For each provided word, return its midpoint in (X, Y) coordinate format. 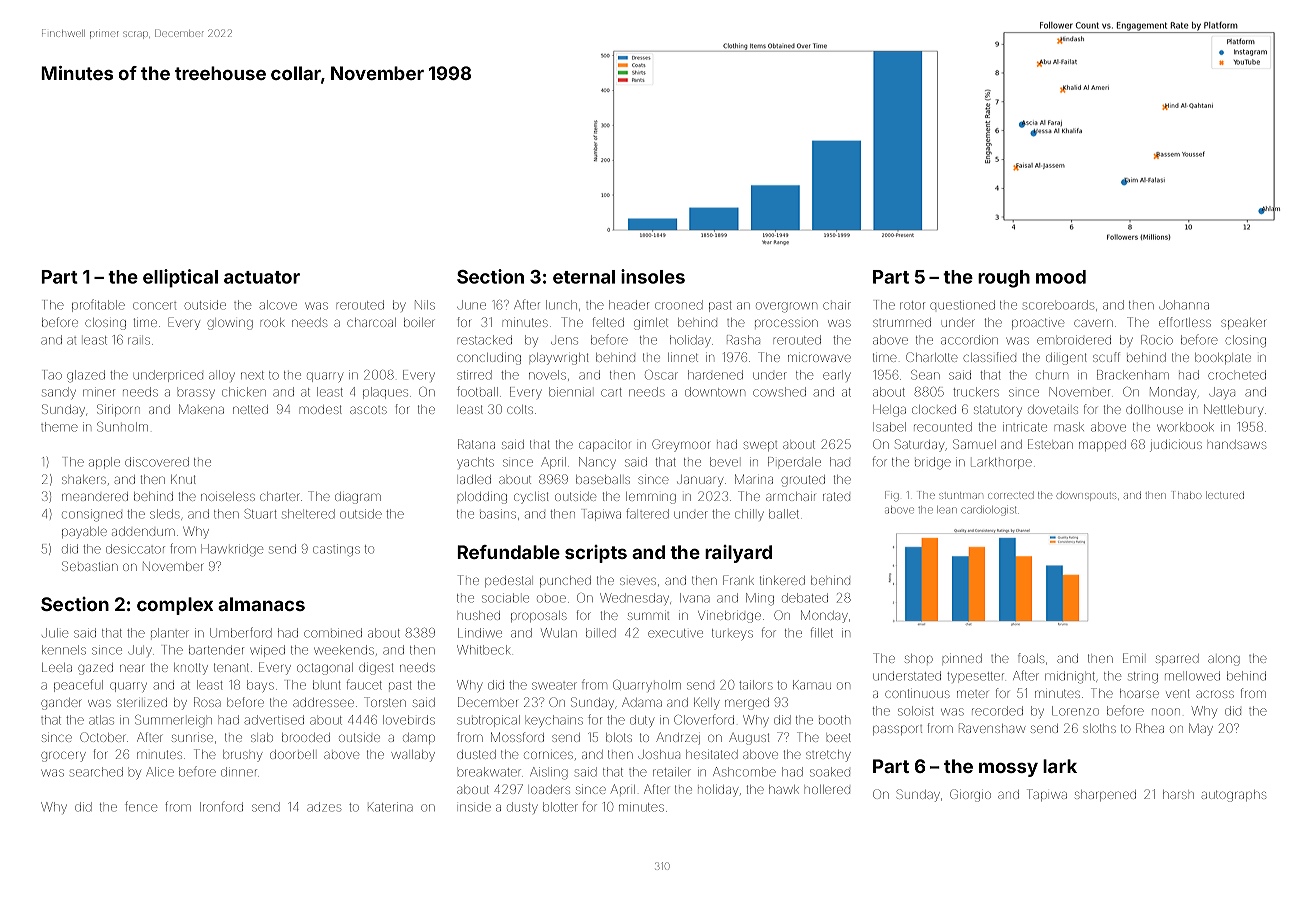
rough (1004, 279)
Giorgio (970, 795)
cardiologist (988, 511)
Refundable (508, 552)
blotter (560, 807)
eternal (584, 277)
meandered (95, 496)
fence (141, 806)
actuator (262, 277)
